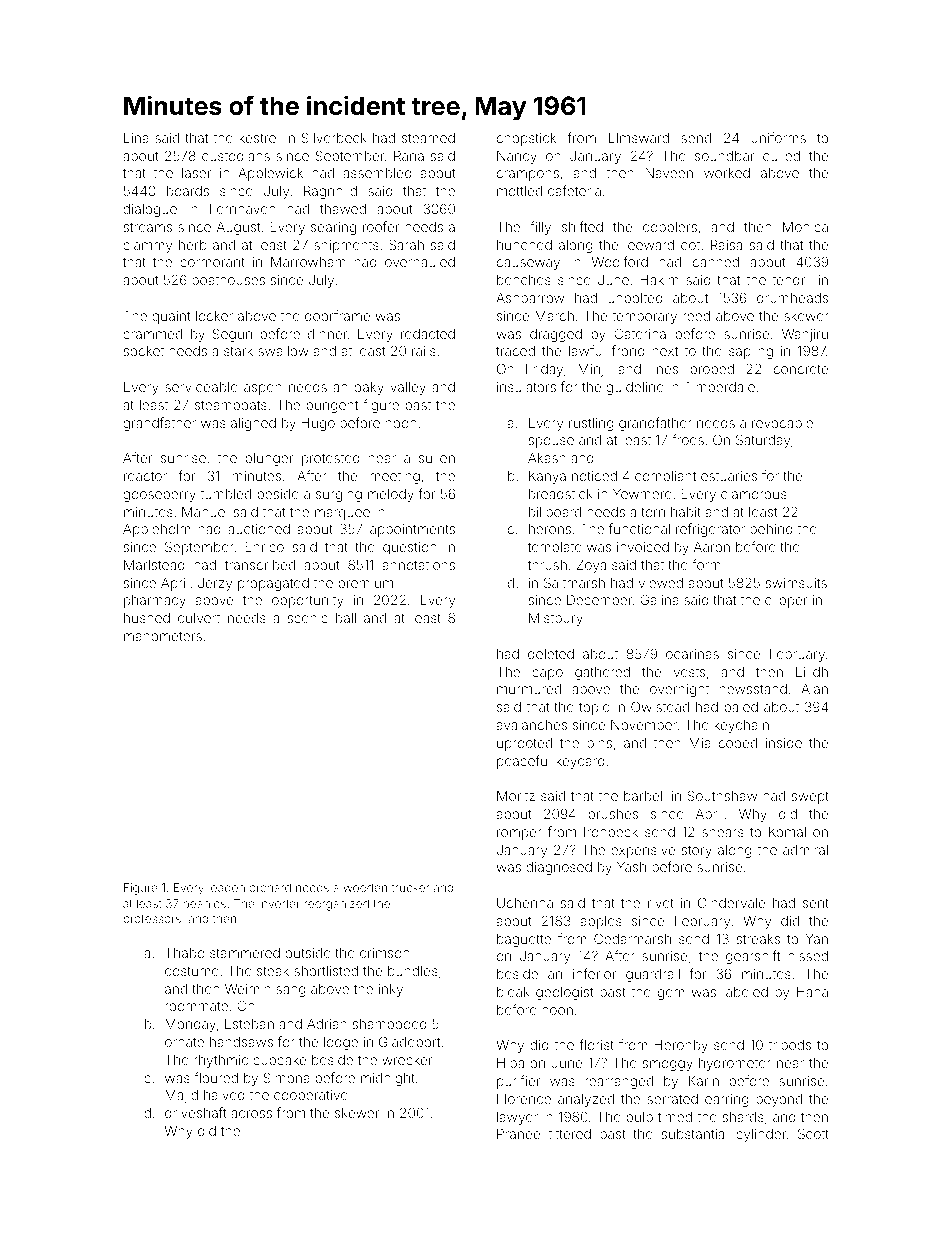  Describe the element at coordinates (805, 227) in the page. I see `Monica` at that location.
